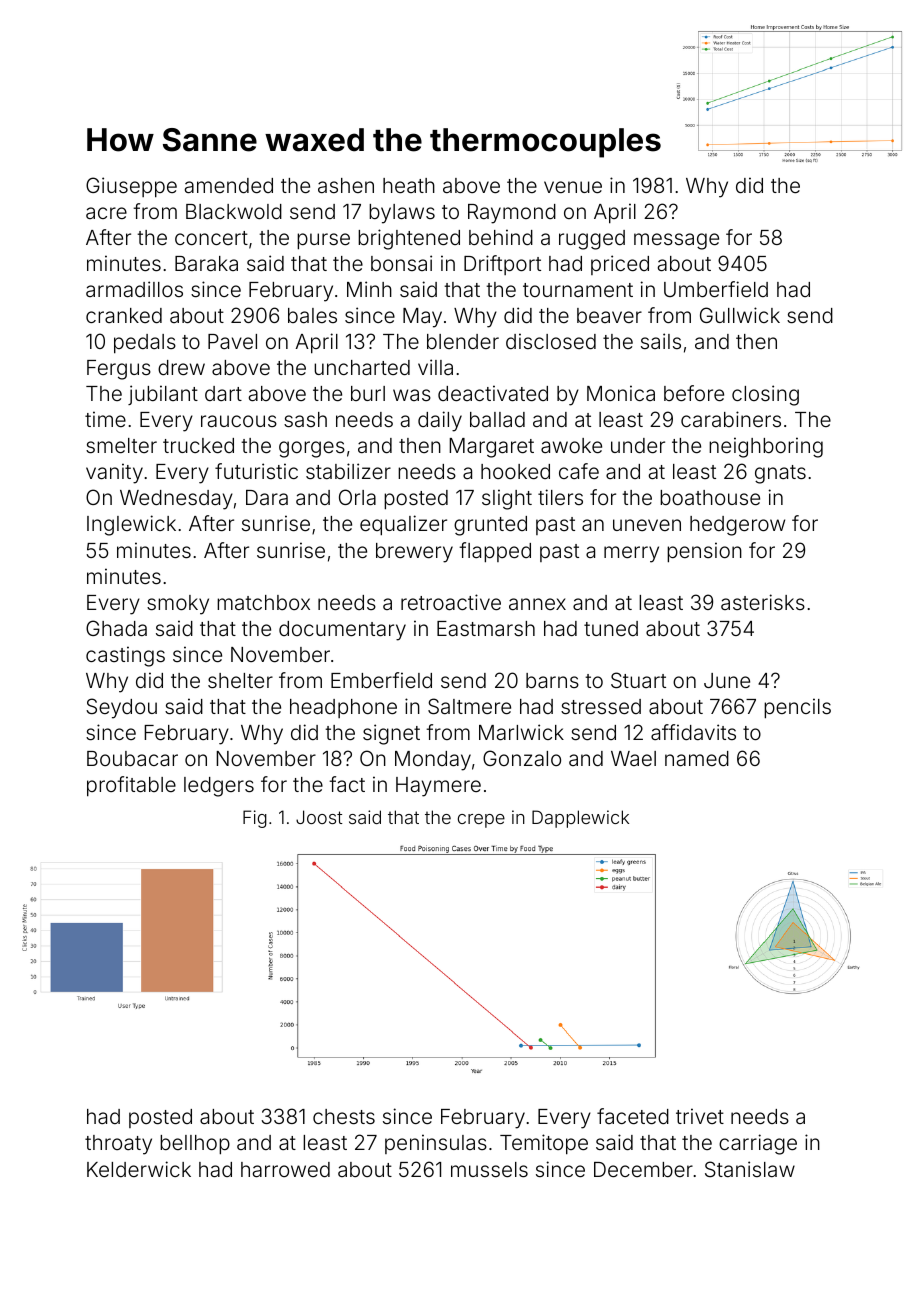  Describe the element at coordinates (676, 241) in the page. I see `message` at that location.
